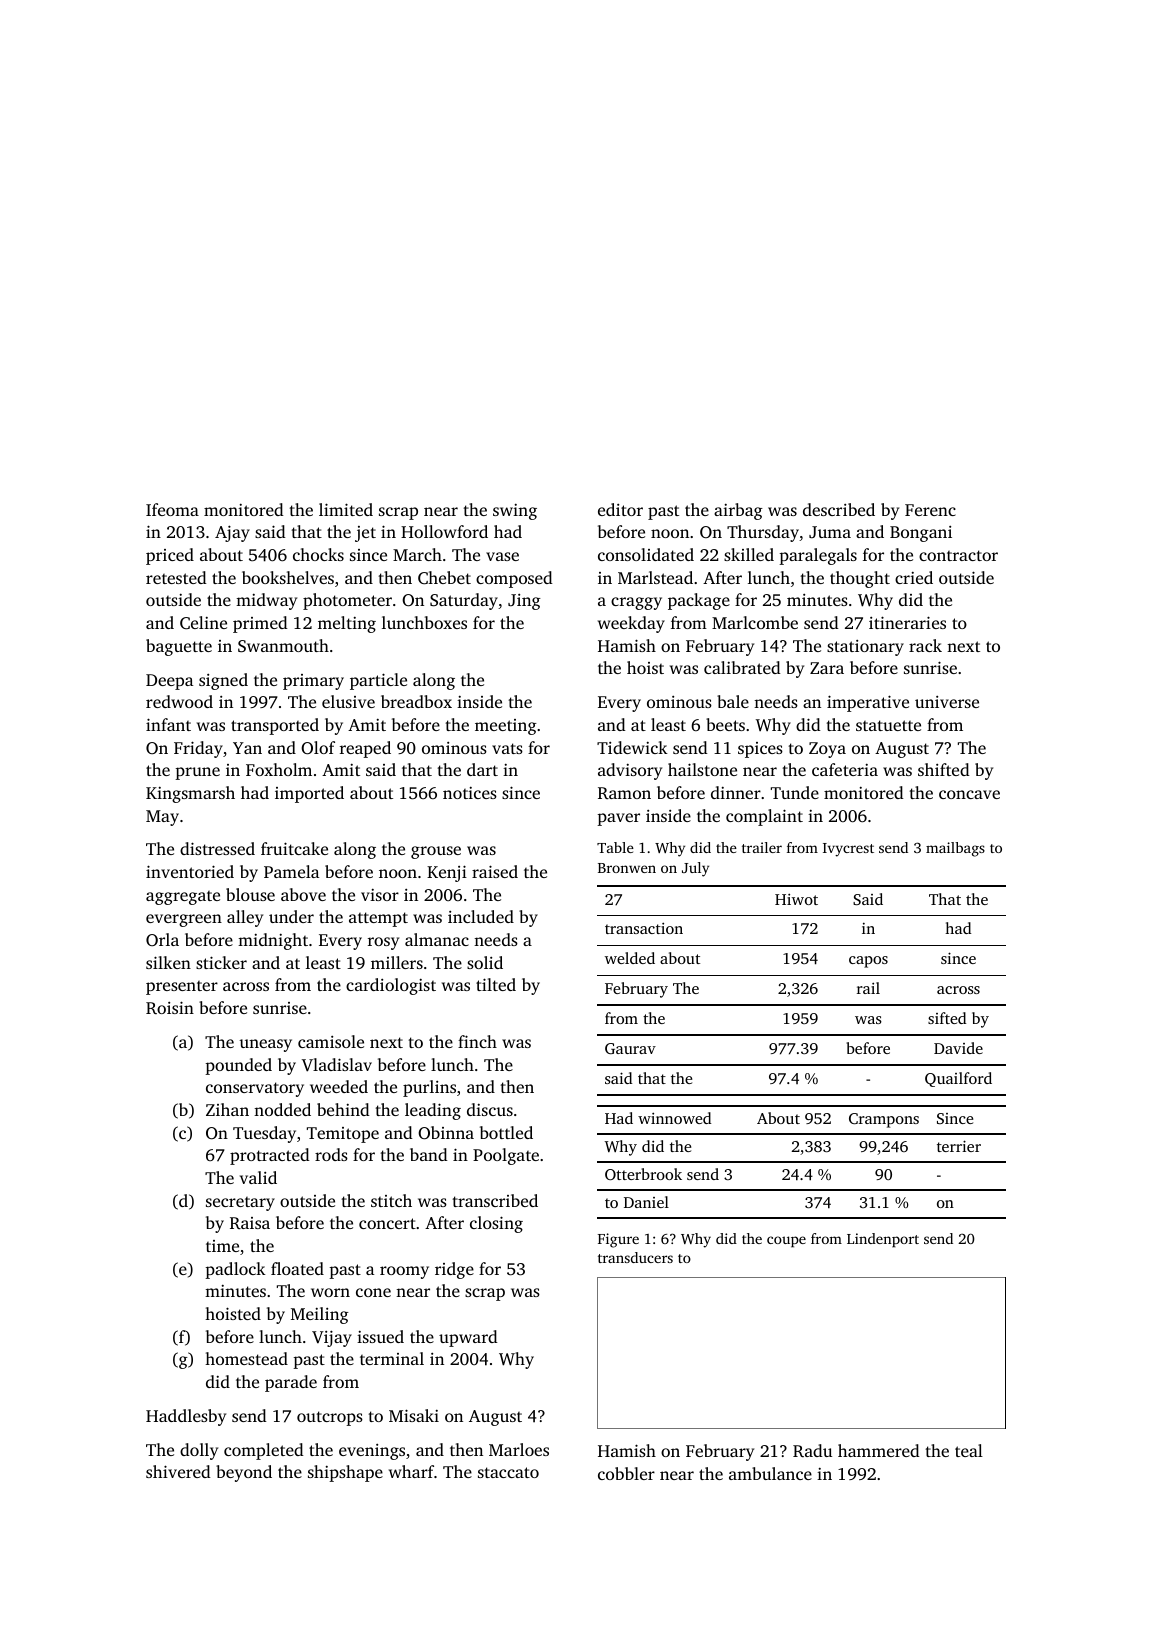 The height and width of the screenshot is (1630, 1152). What do you see at coordinates (742, 667) in the screenshot?
I see `calibrated` at bounding box center [742, 667].
